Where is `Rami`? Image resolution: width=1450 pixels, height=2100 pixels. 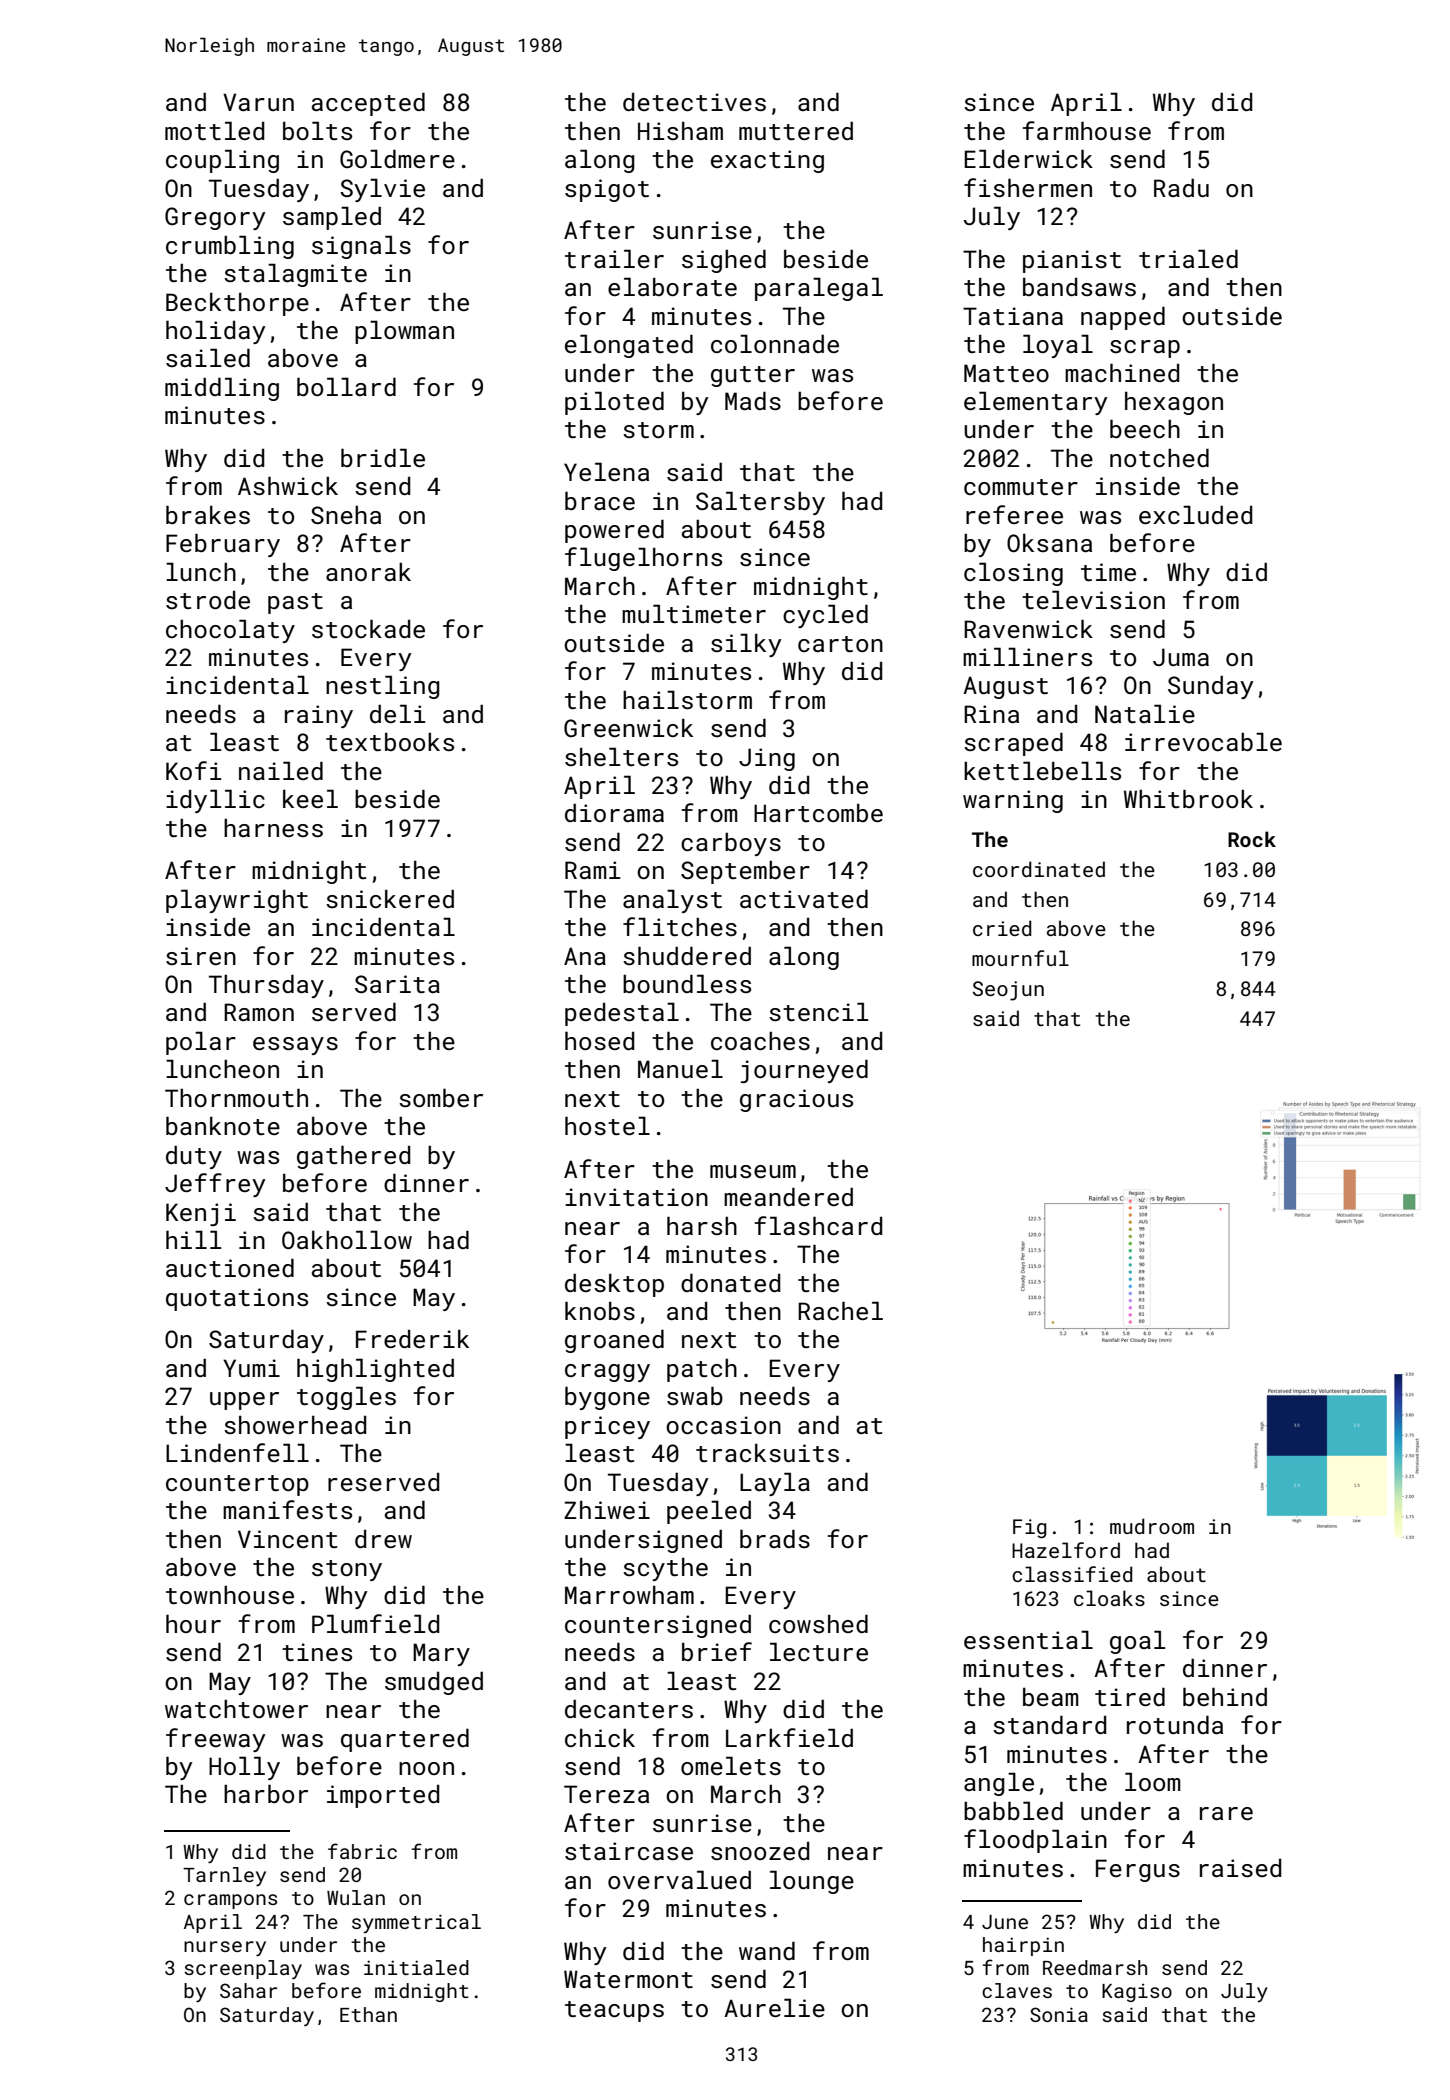 Rami is located at coordinates (593, 870).
